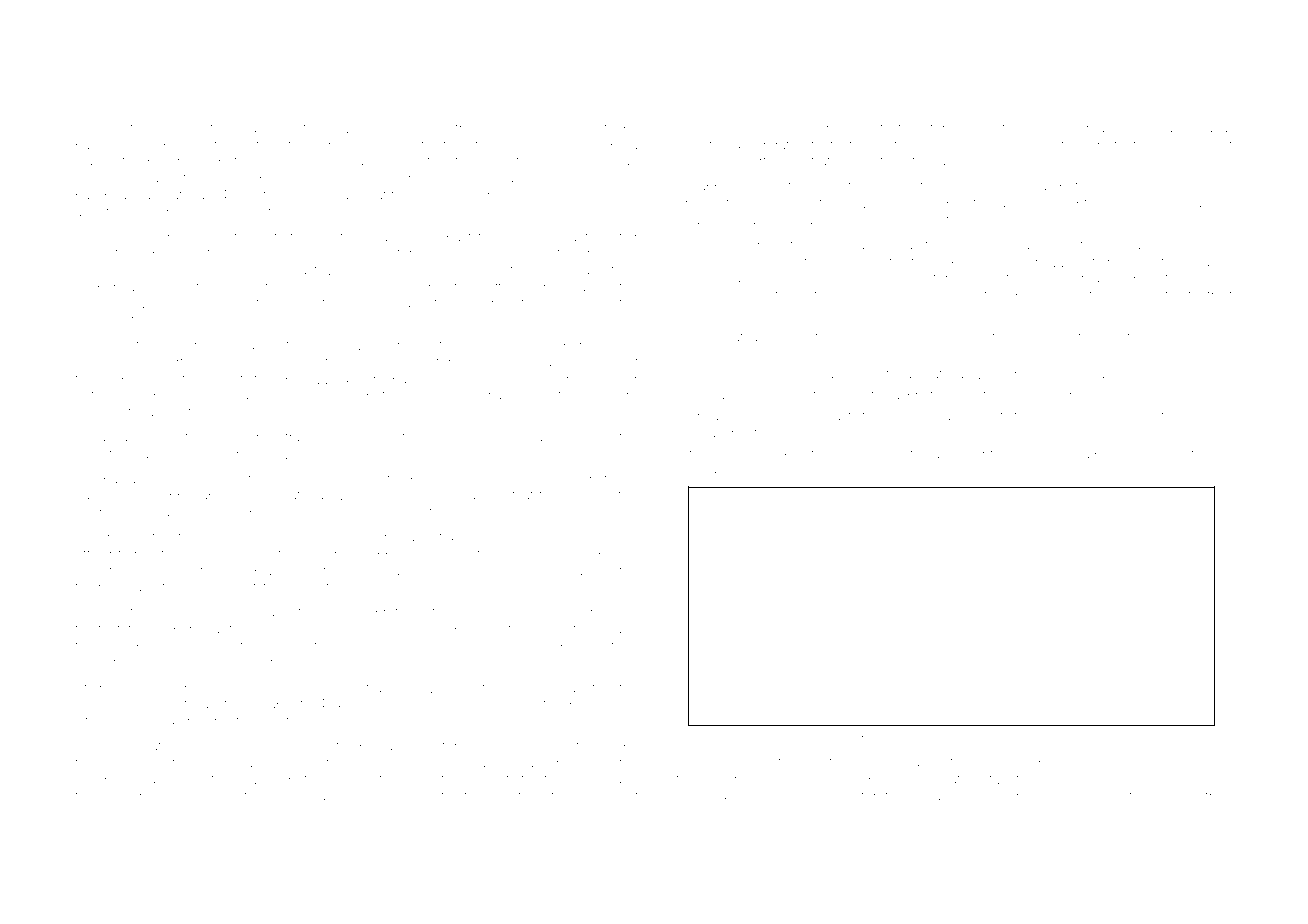 The image size is (1308, 924). What do you see at coordinates (584, 439) in the screenshot?
I see `analyzed` at bounding box center [584, 439].
